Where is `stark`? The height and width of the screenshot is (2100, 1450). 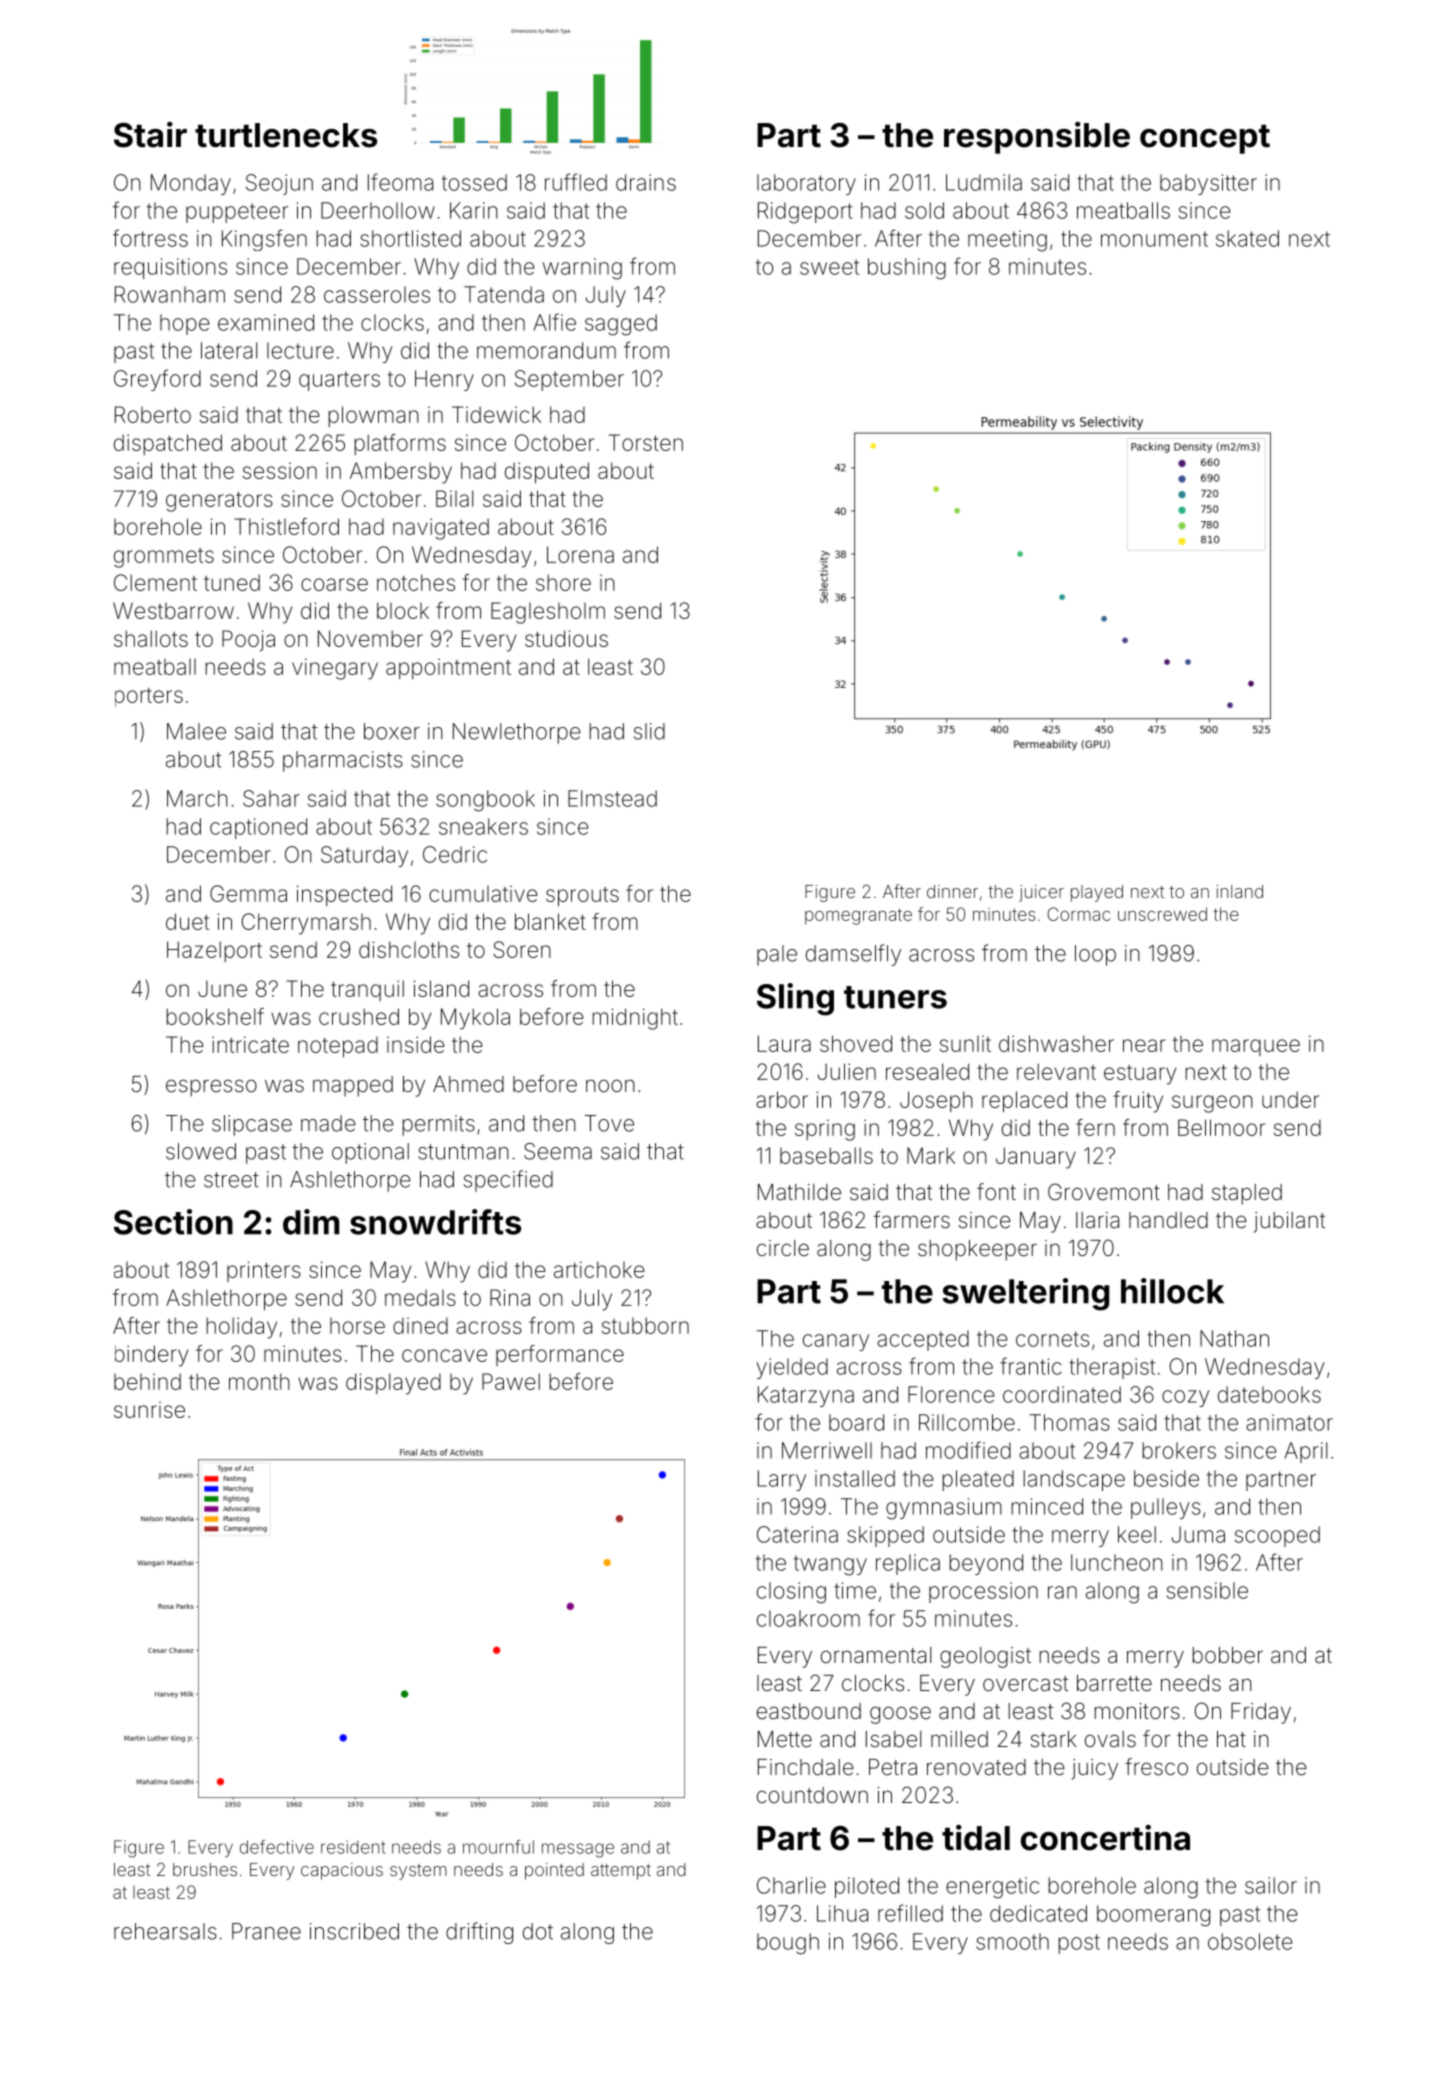 stark is located at coordinates (1054, 1739).
